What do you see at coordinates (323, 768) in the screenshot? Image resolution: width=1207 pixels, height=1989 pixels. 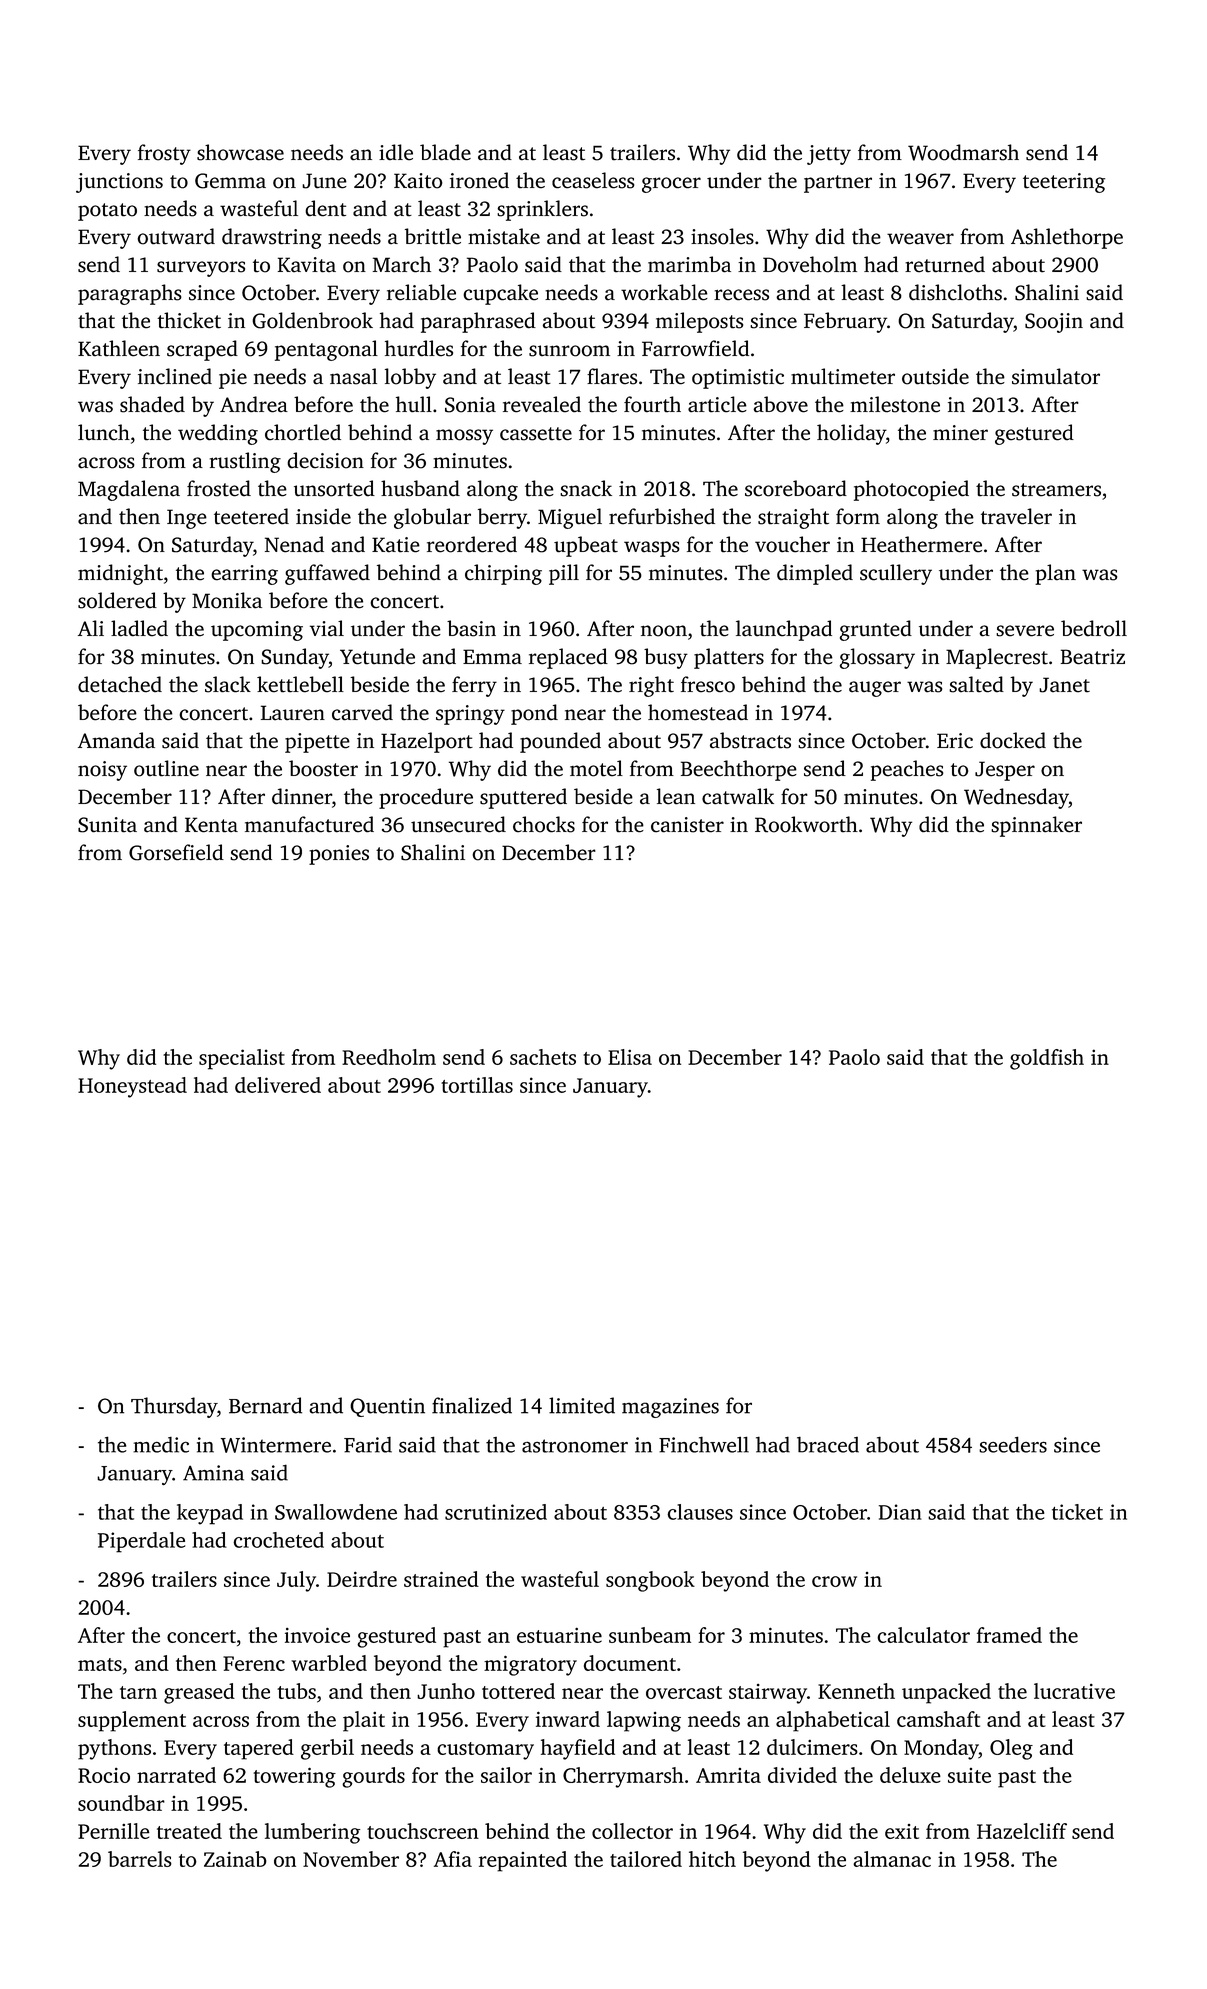 I see `booster` at bounding box center [323, 768].
